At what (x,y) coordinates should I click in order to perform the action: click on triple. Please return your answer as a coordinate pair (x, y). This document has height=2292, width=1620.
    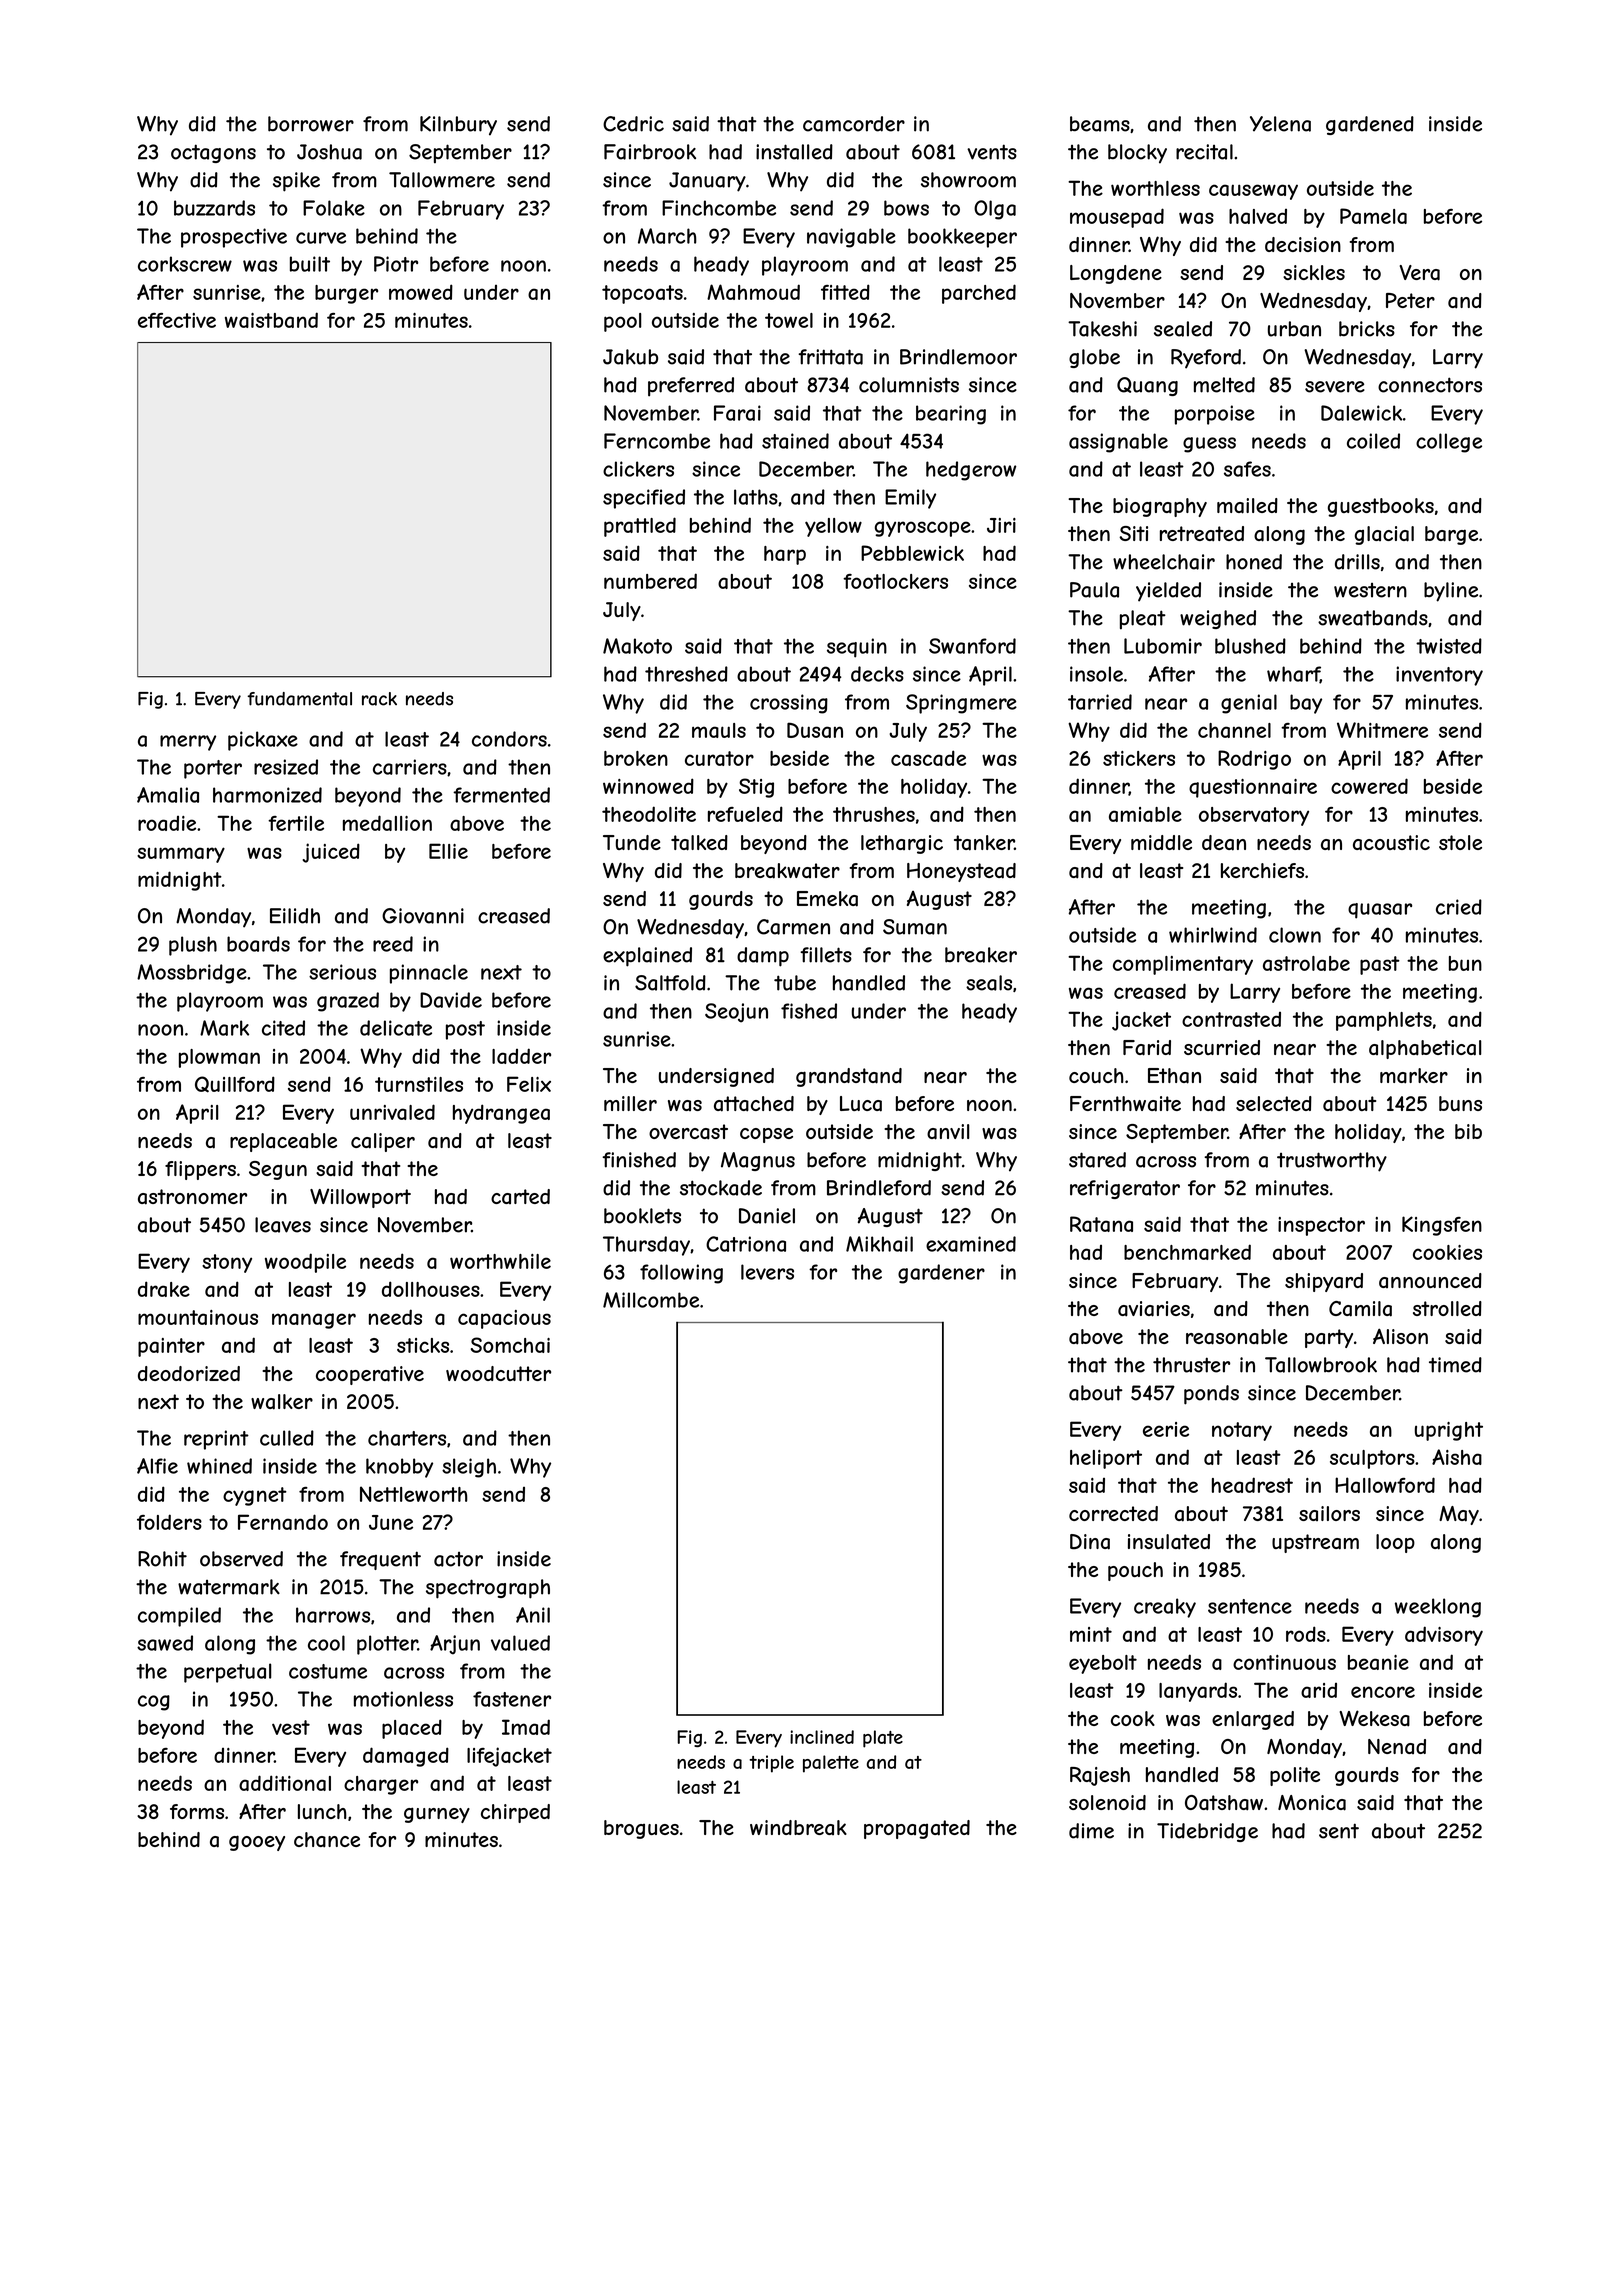
    Looking at the image, I should click on (771, 1764).
